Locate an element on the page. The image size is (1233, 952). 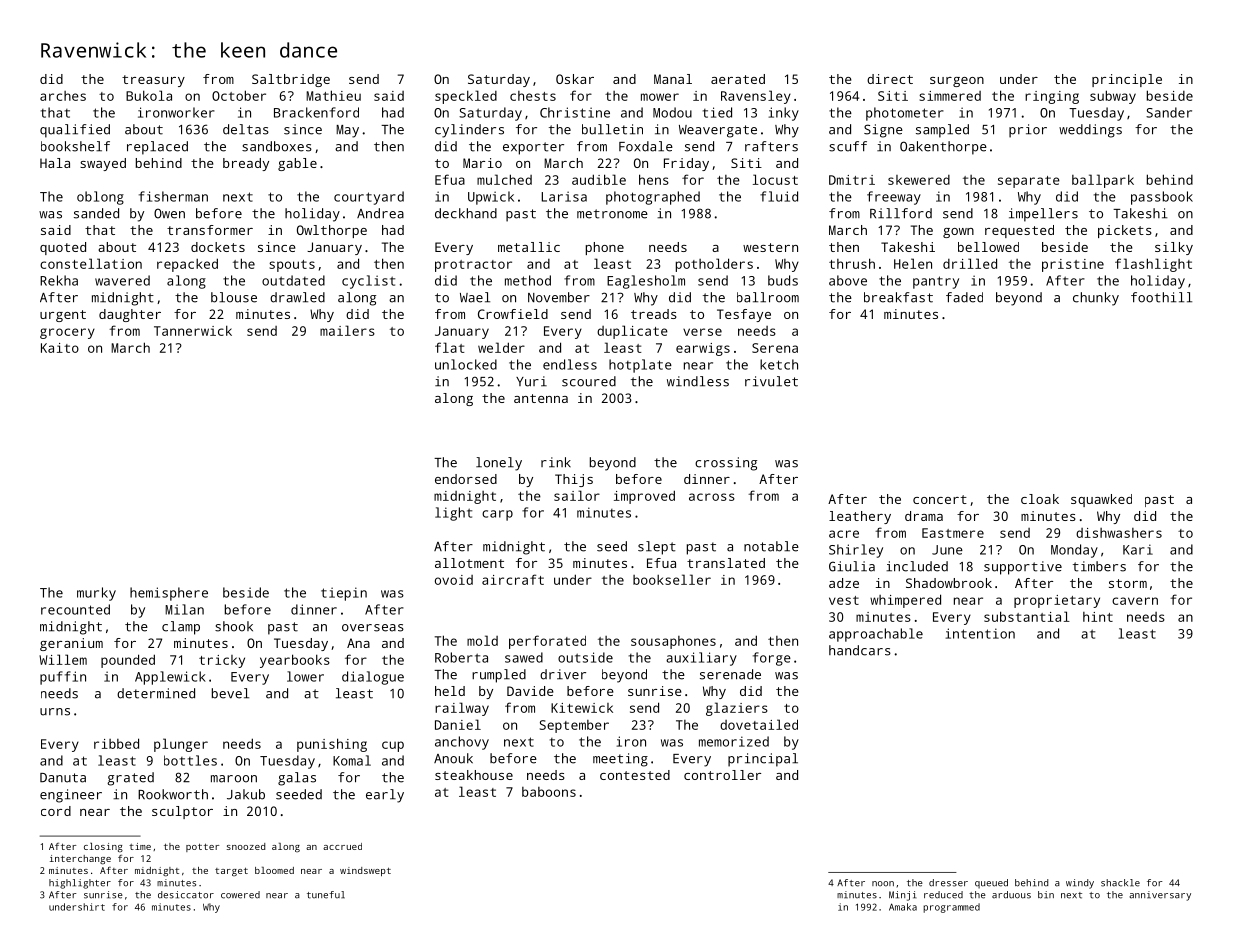
contested is located at coordinates (635, 775).
